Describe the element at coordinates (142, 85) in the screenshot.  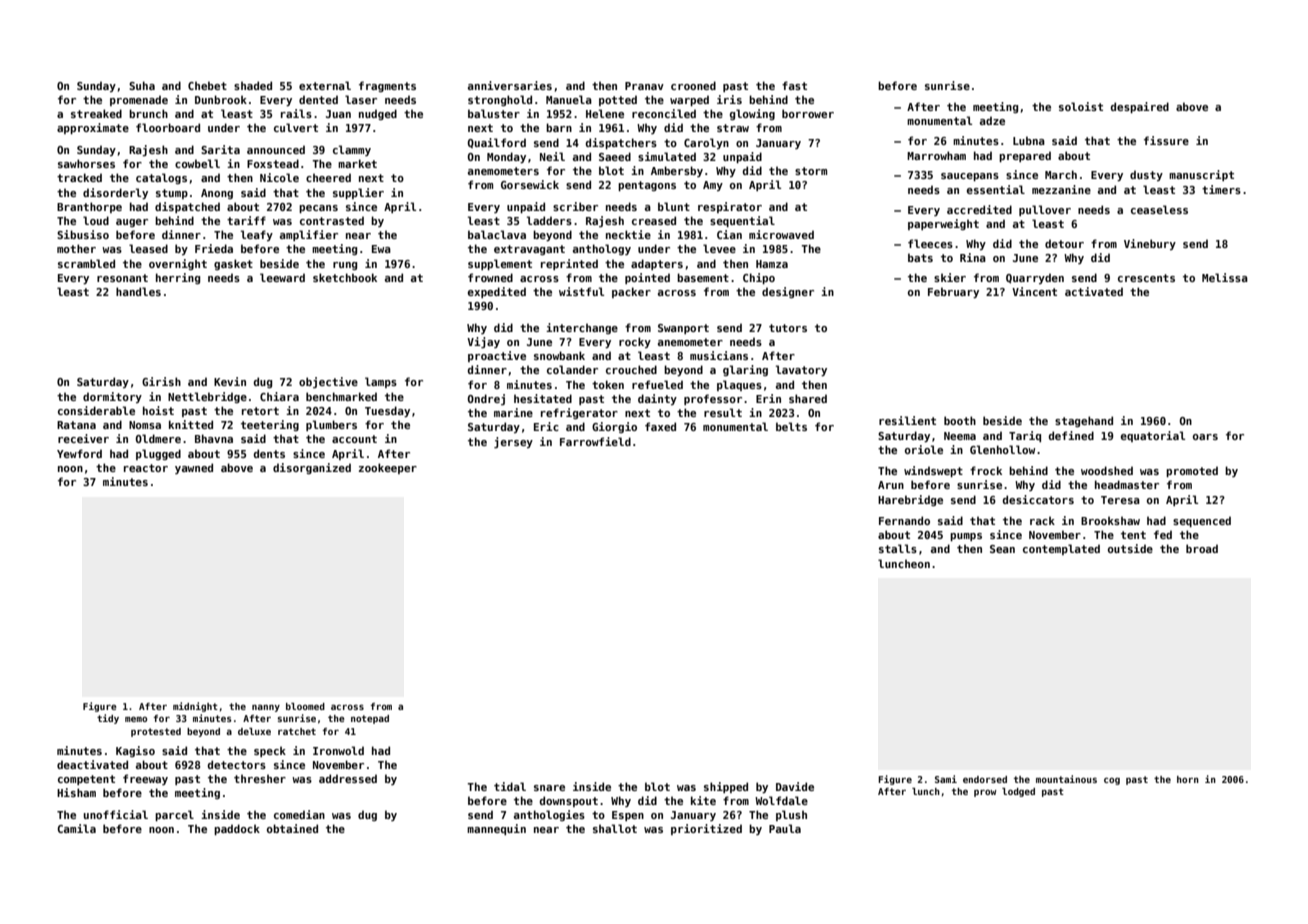
I see `Suha` at that location.
